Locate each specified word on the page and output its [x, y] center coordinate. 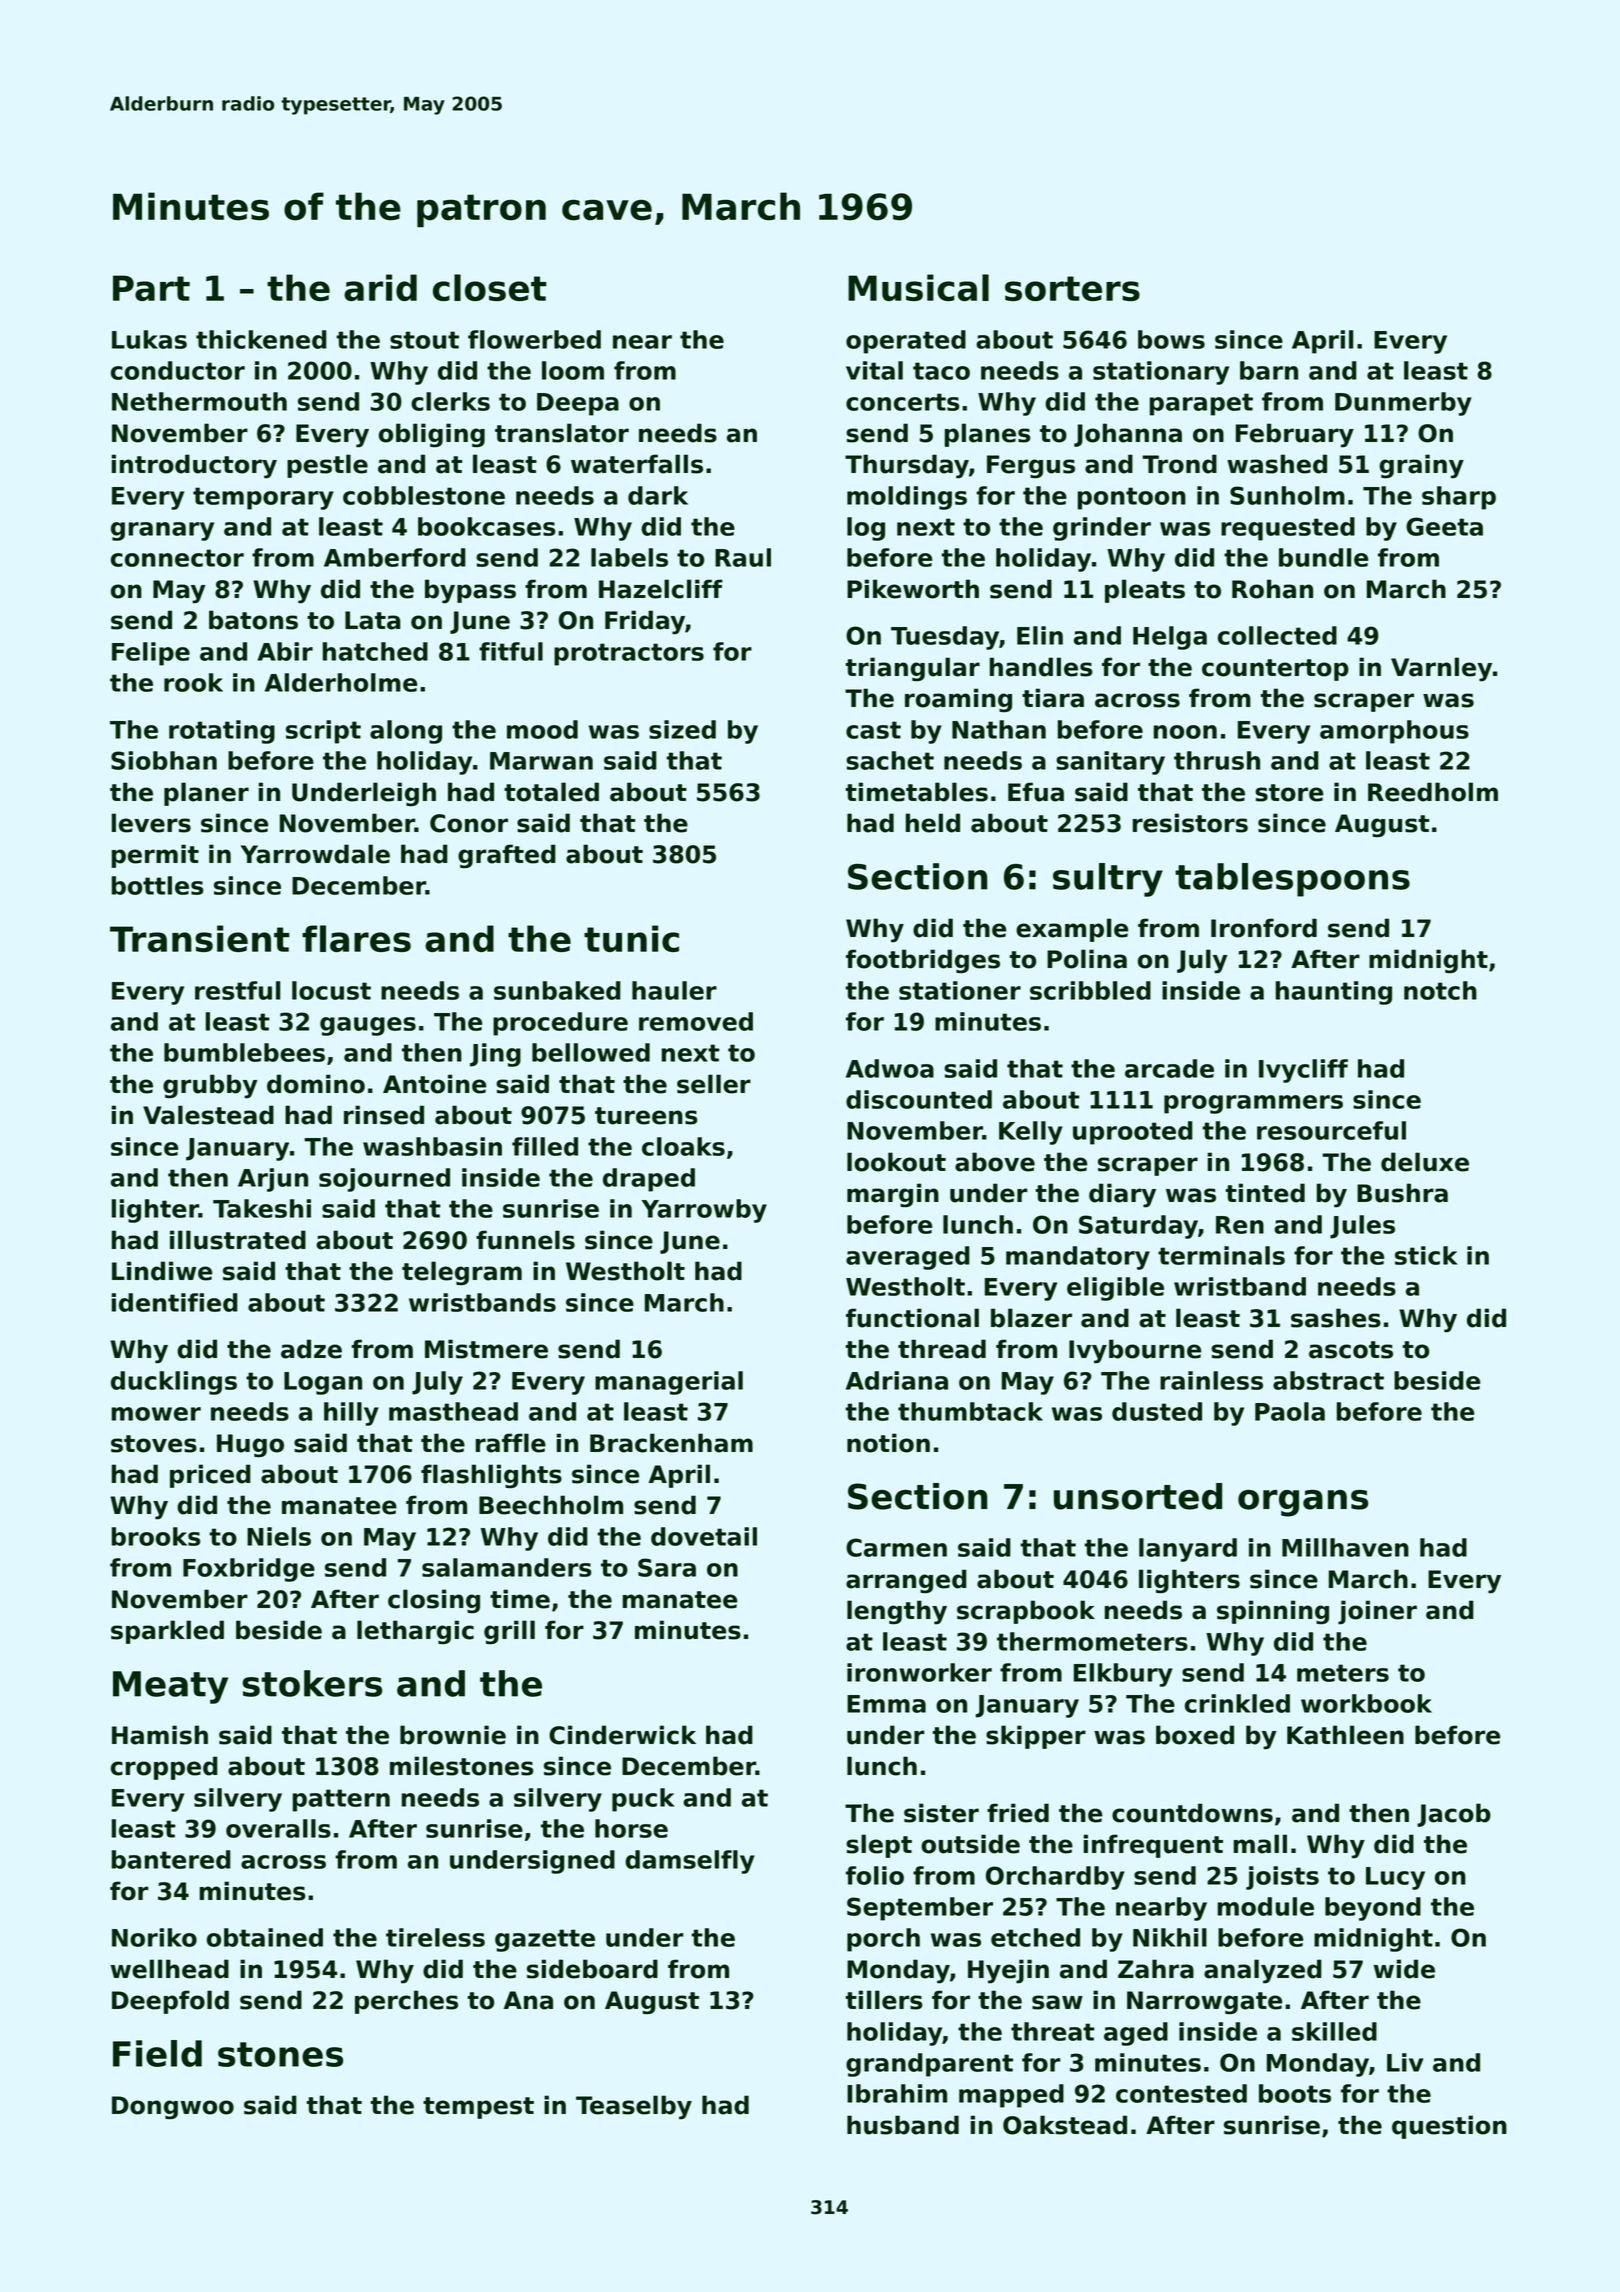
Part [151, 288]
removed [696, 1021]
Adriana [897, 1380]
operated [906, 342]
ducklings [174, 1383]
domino [316, 1084]
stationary [1161, 373]
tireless [435, 1937]
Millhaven [1345, 1547]
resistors [1190, 823]
